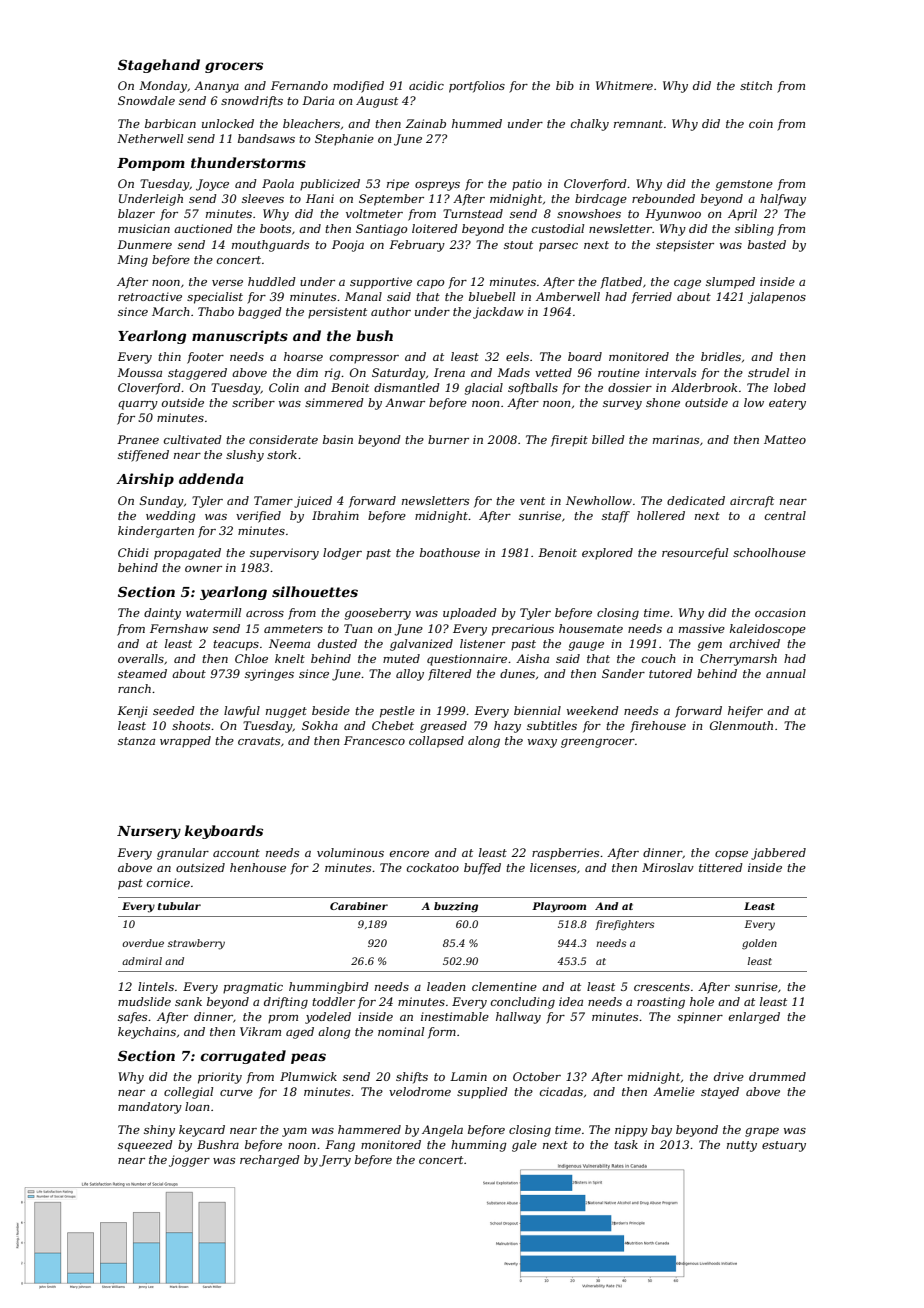 The image size is (924, 1308). I want to click on bandsaws, so click(266, 138).
